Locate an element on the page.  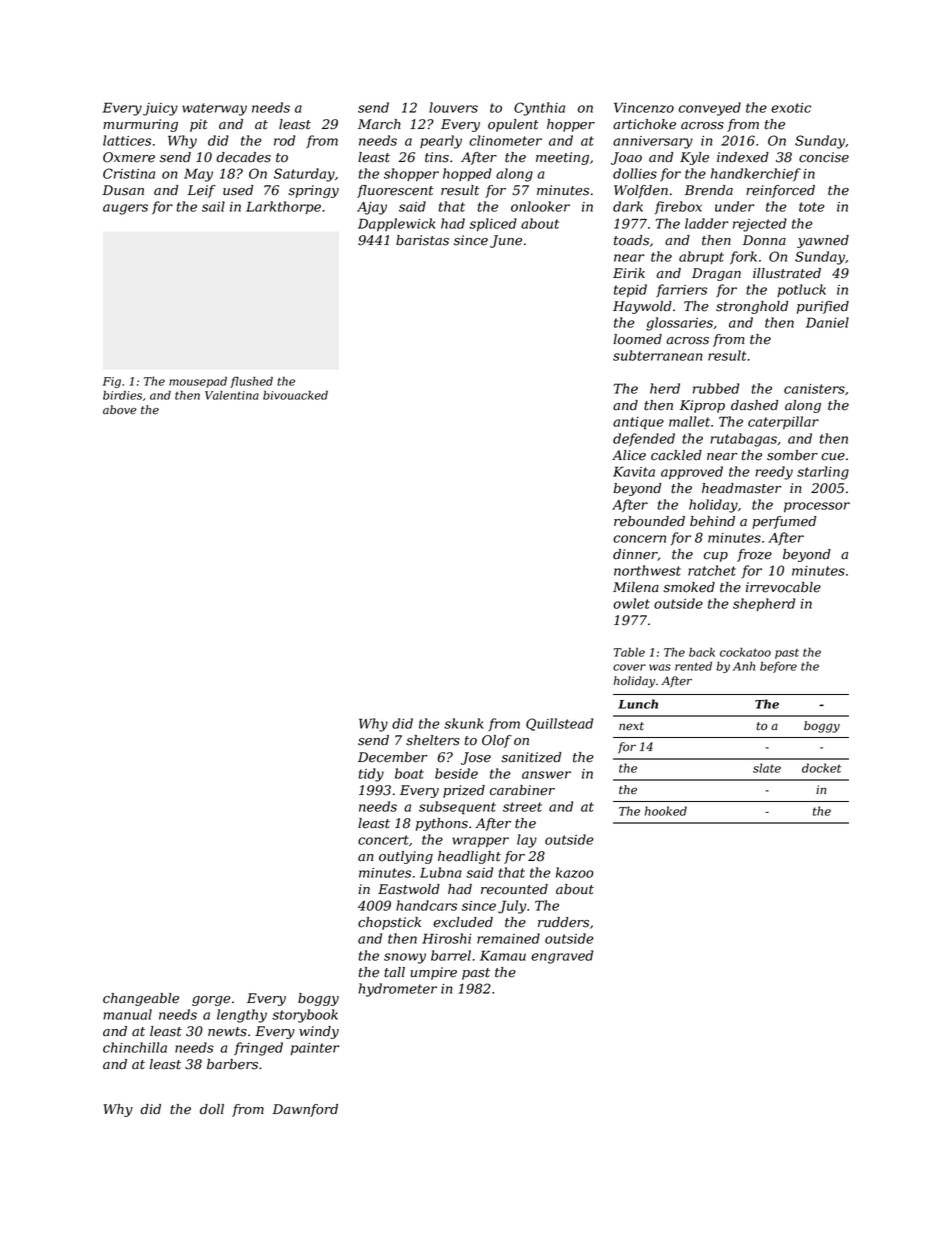
canisters is located at coordinates (814, 389).
